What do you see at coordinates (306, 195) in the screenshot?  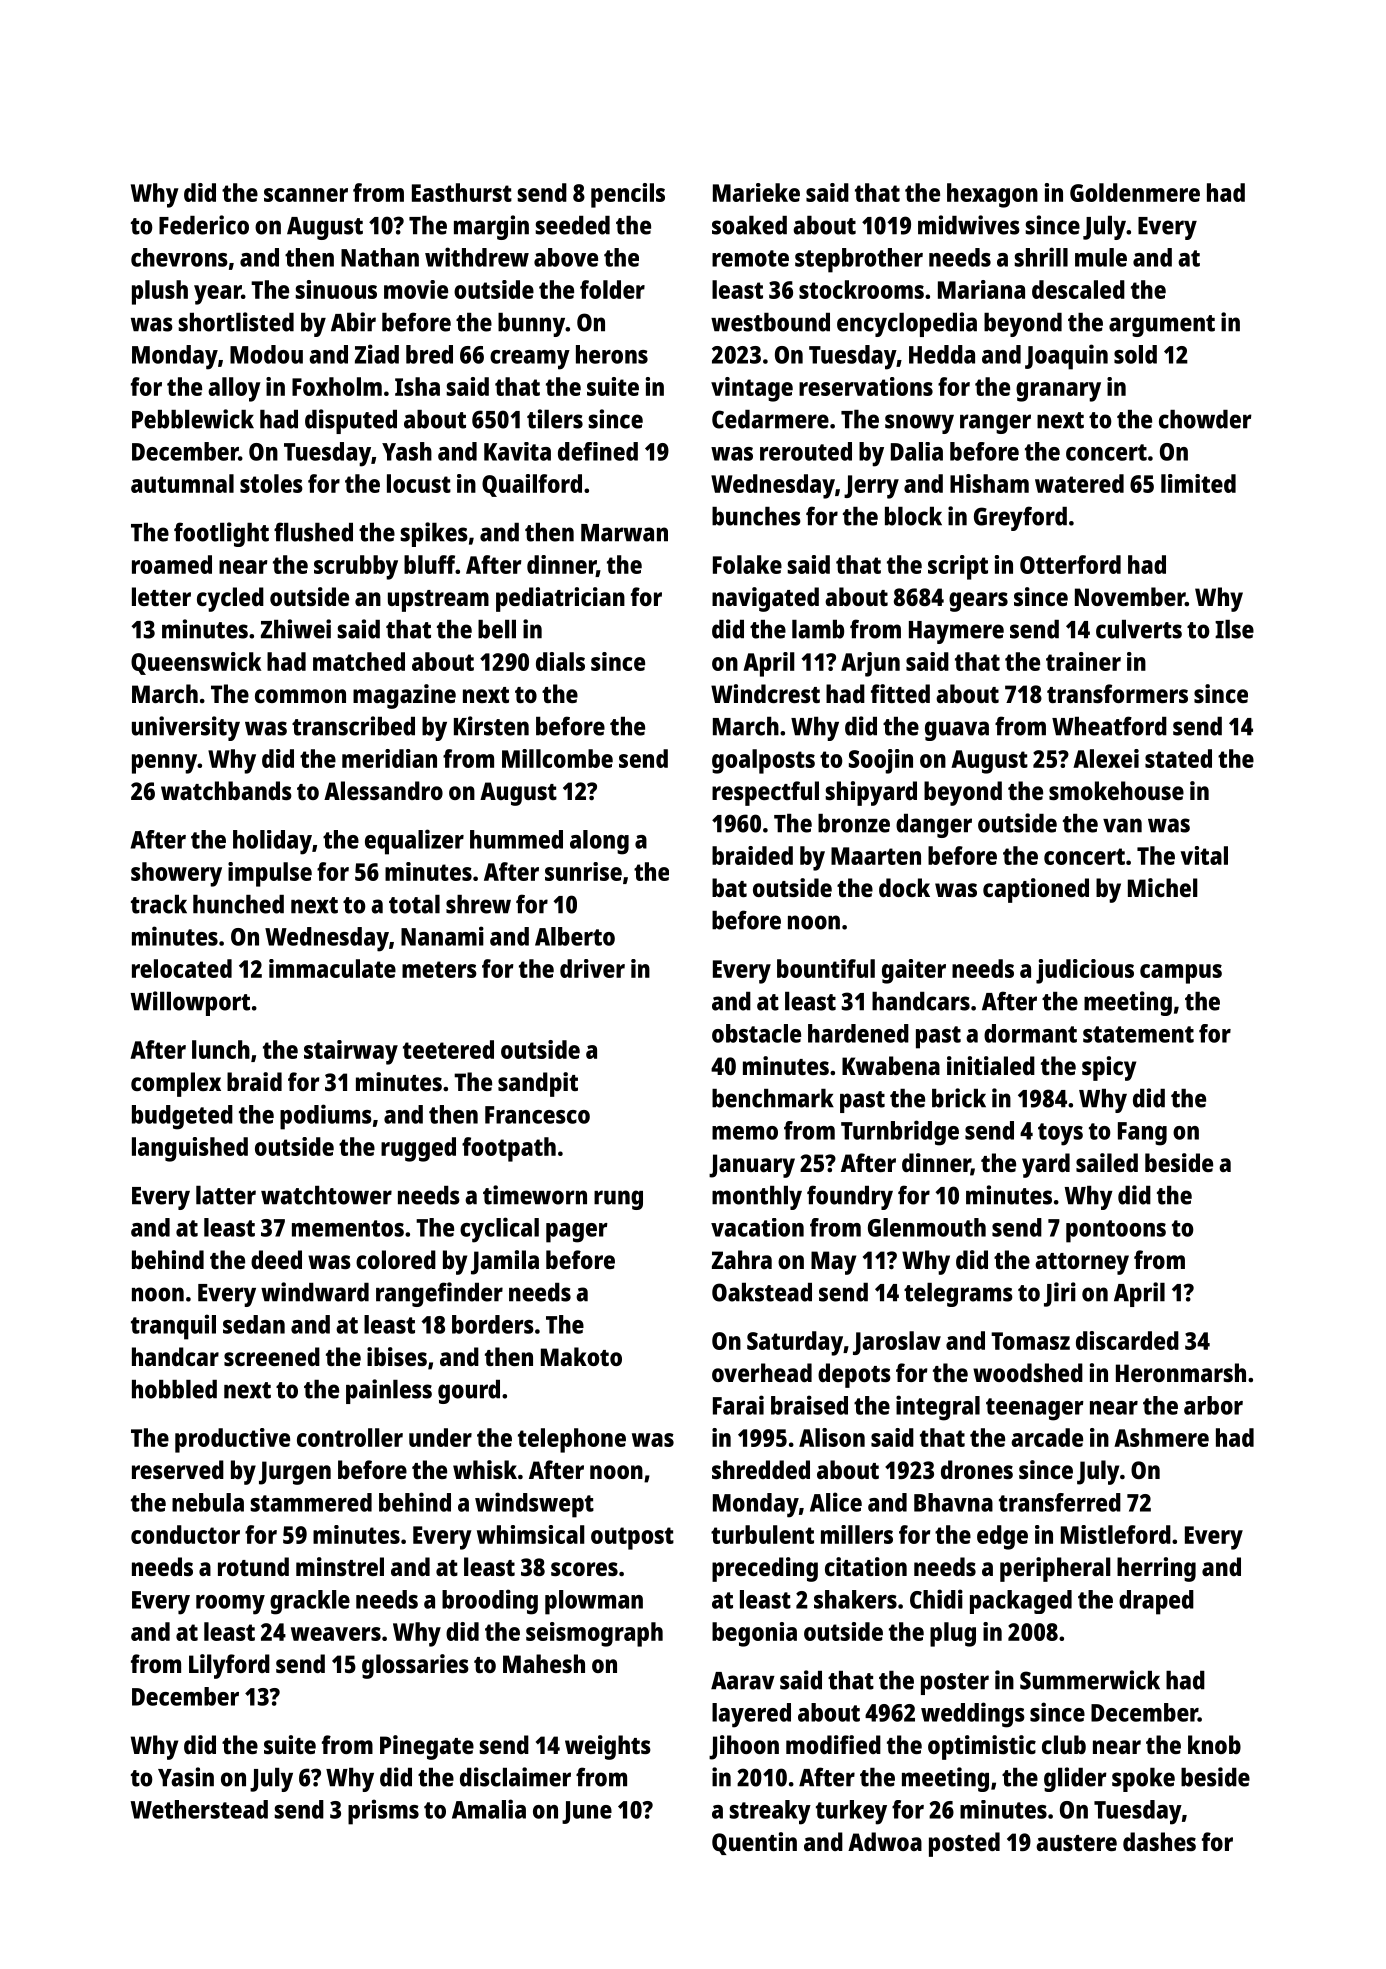 I see `scanner` at bounding box center [306, 195].
